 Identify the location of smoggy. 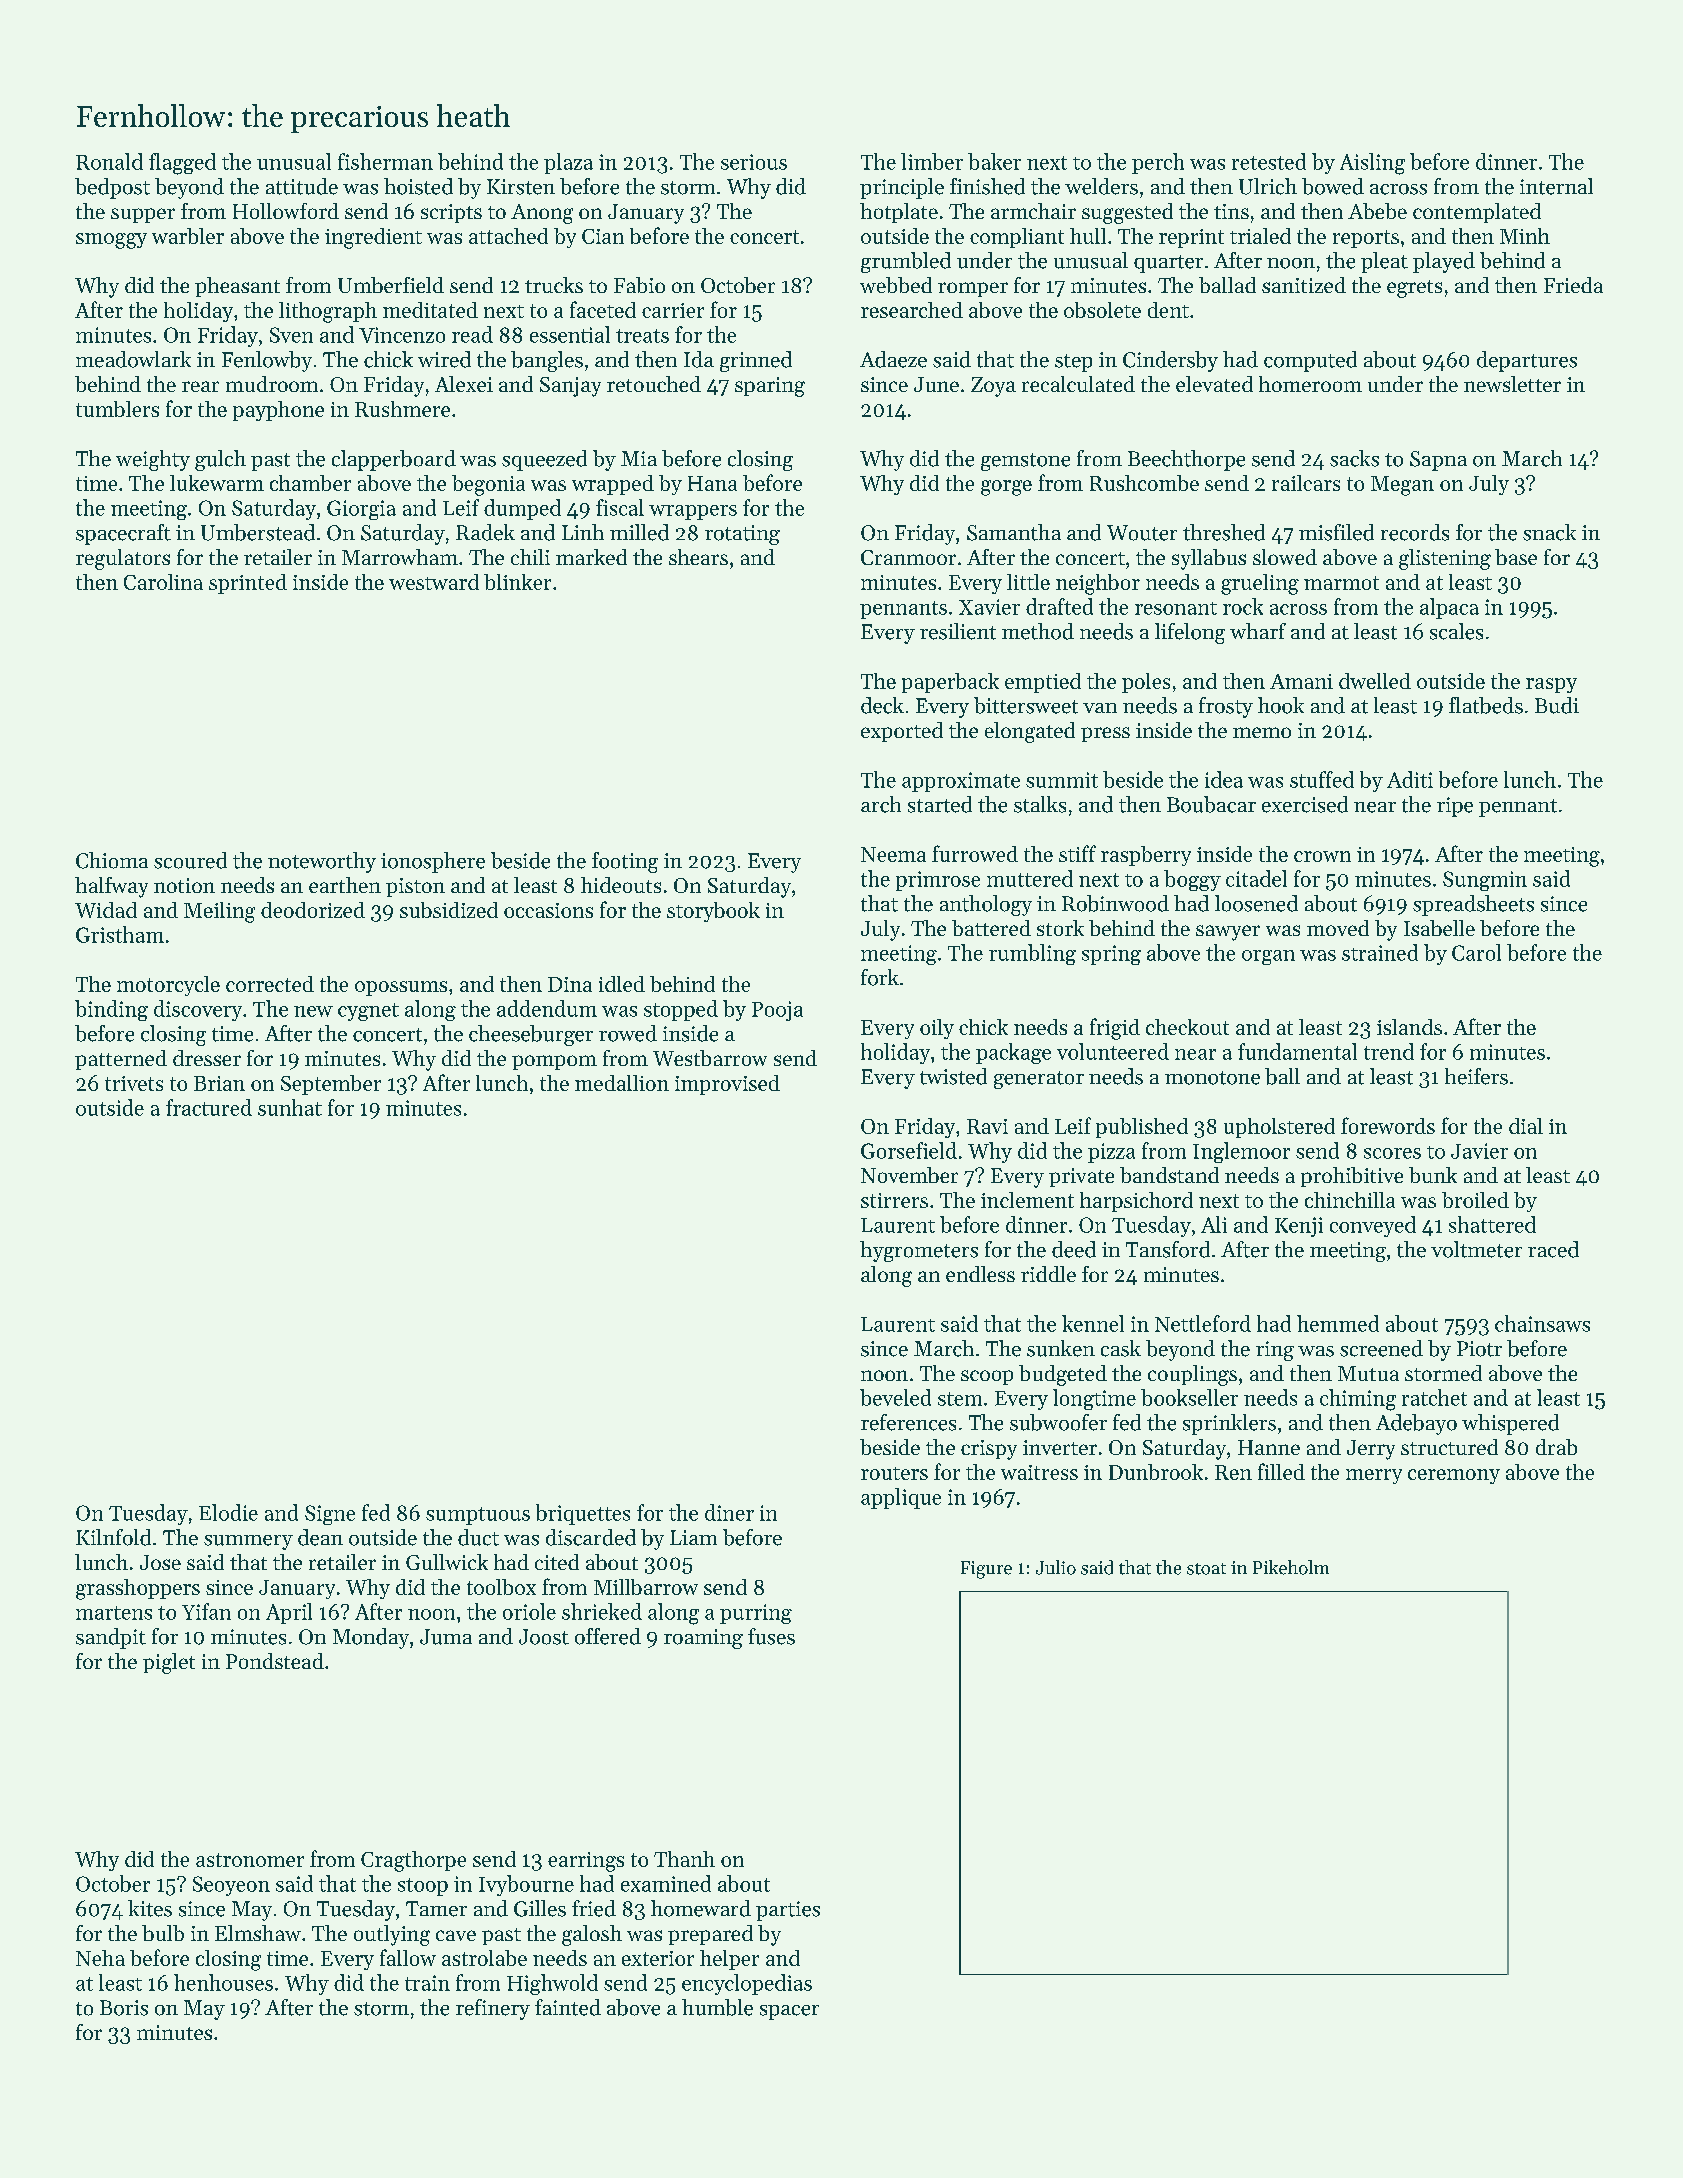
(111, 241).
